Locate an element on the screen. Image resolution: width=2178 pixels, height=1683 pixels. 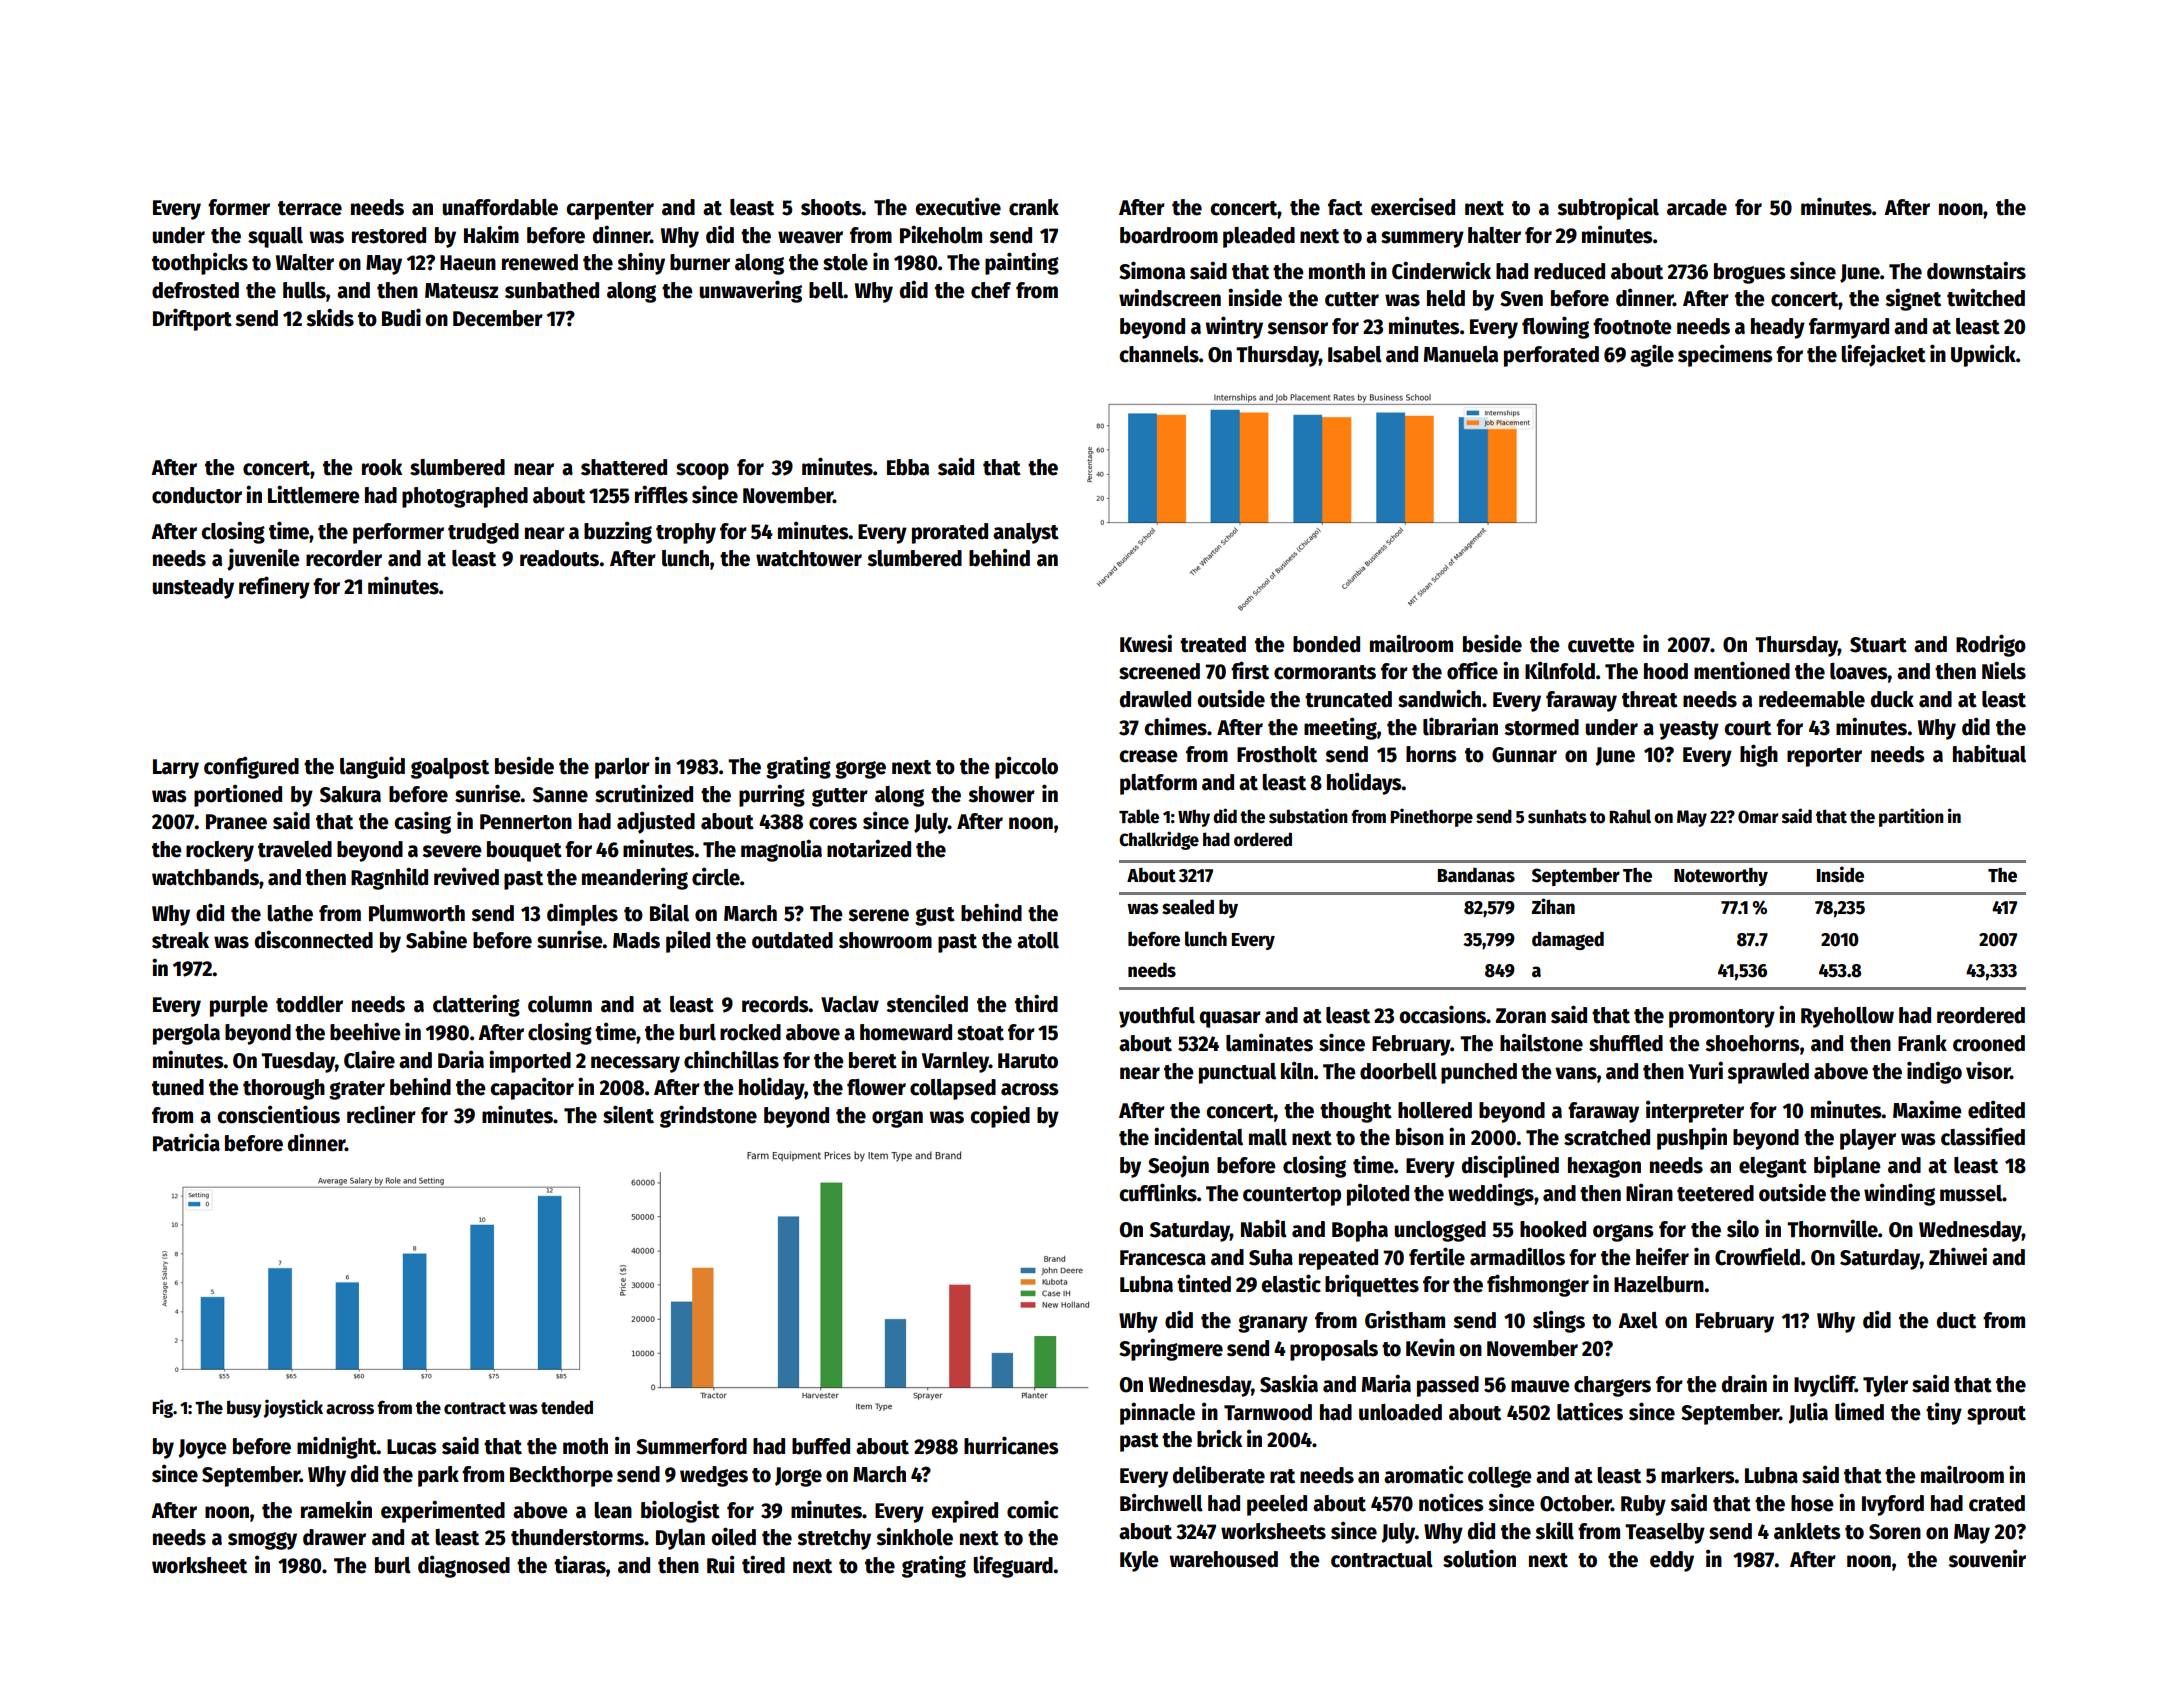
Driftport is located at coordinates (192, 319).
